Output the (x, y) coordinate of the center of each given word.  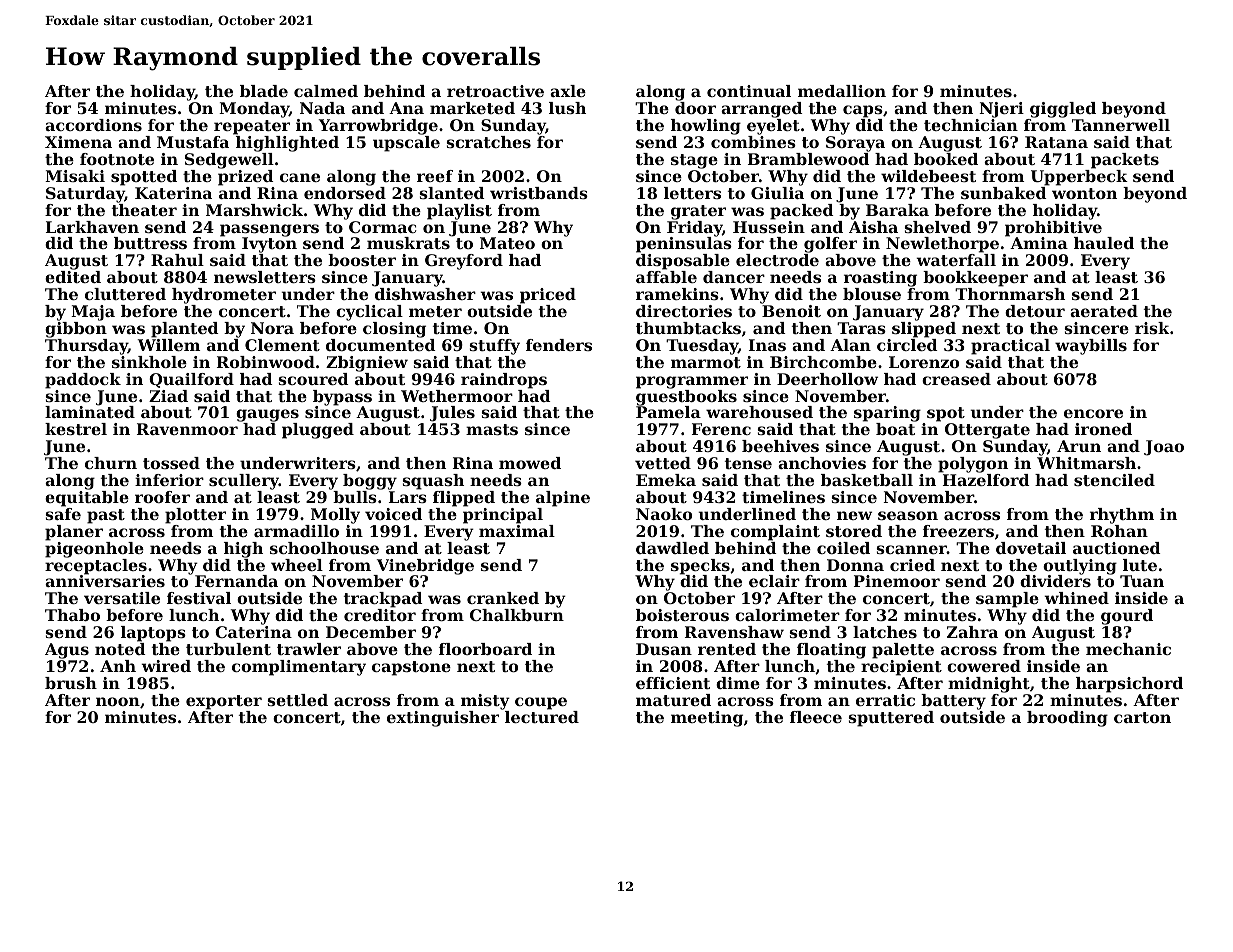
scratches (488, 142)
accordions (93, 125)
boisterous (682, 615)
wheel (297, 565)
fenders (559, 345)
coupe (541, 703)
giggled (1063, 110)
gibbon (76, 330)
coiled (843, 548)
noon (118, 701)
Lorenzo (924, 362)
